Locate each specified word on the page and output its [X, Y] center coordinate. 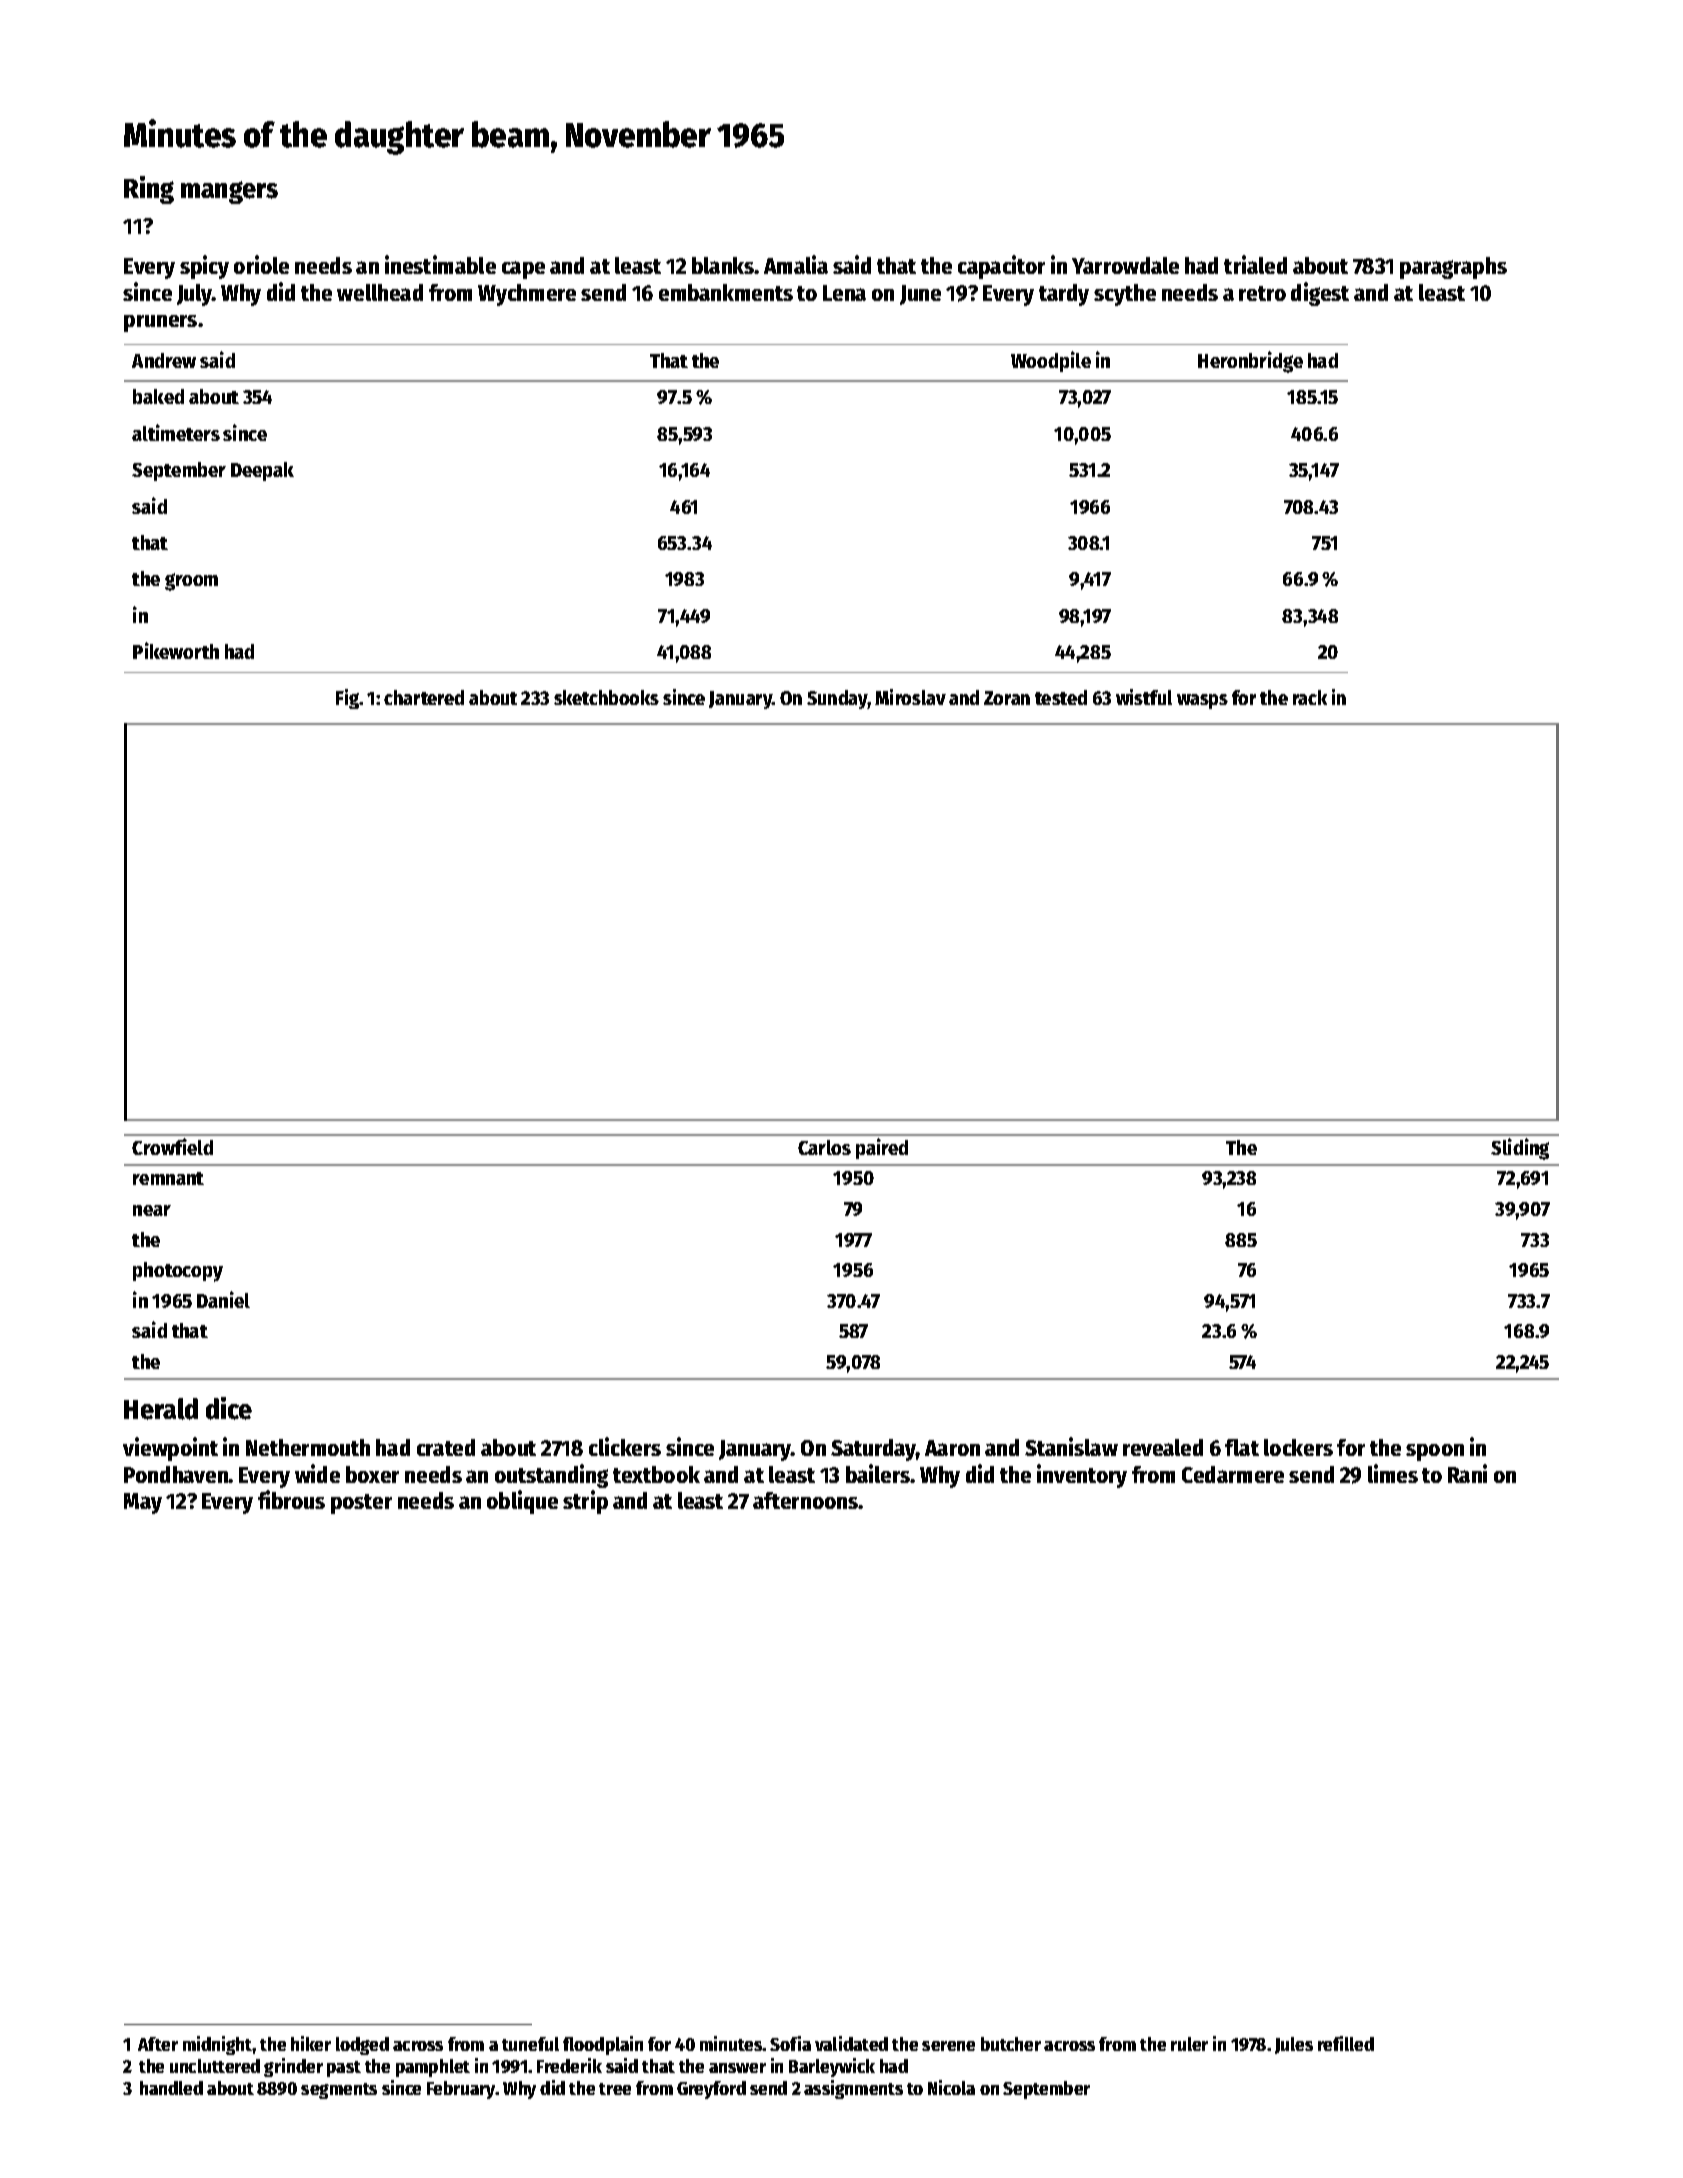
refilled [1346, 2043]
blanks [723, 265]
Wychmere [527, 295]
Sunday [837, 699]
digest [1320, 294]
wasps [1202, 701]
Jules [1294, 2045]
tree [615, 2089]
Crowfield [172, 1146]
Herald [161, 1409]
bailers [878, 1473]
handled [171, 2088]
